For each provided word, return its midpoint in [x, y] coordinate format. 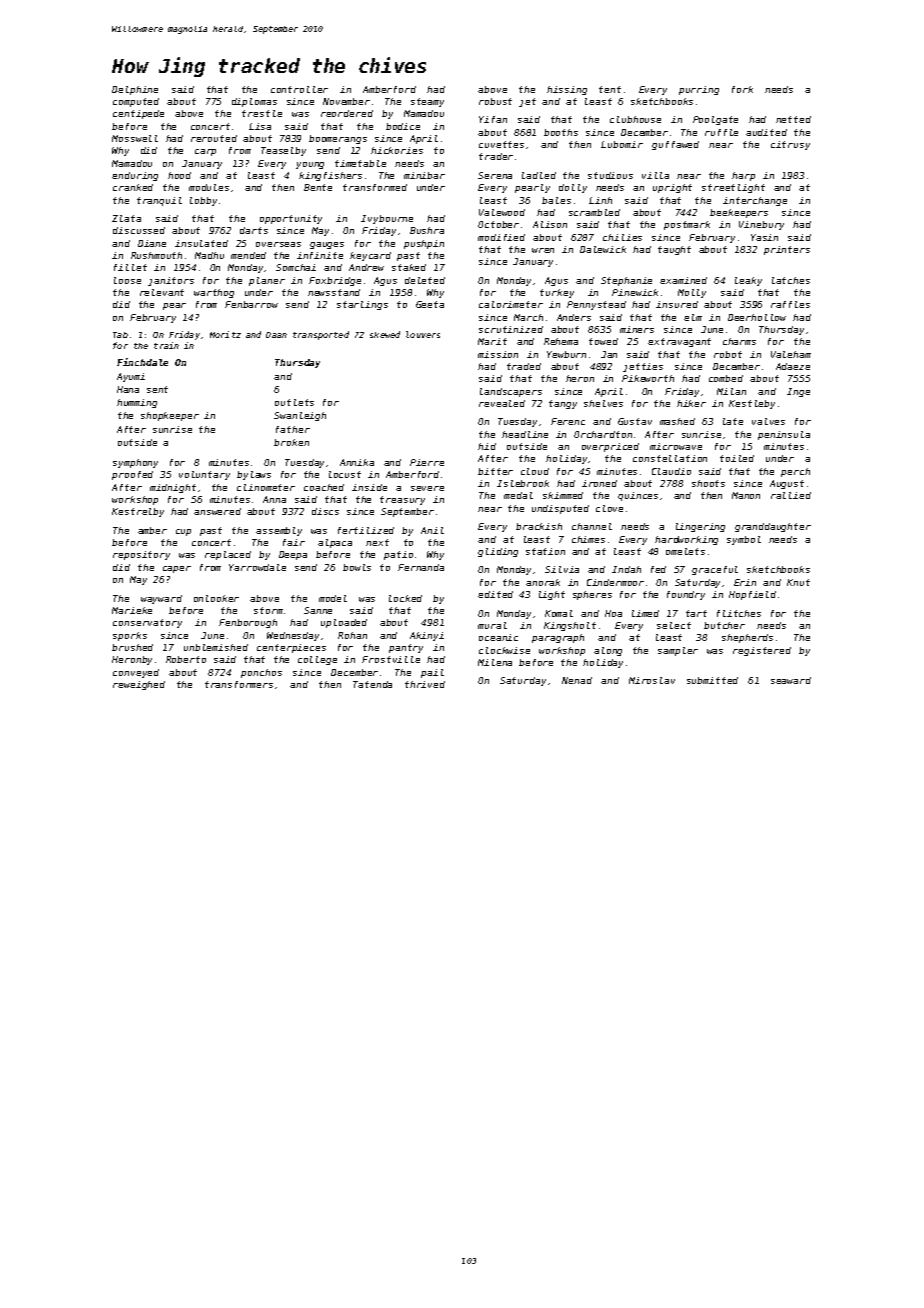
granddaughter [773, 527]
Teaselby [283, 151]
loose [127, 280]
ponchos [261, 673]
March [528, 317]
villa [655, 175]
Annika [357, 462]
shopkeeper [170, 416]
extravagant [679, 342]
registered [762, 651]
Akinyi [427, 636]
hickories [397, 150]
